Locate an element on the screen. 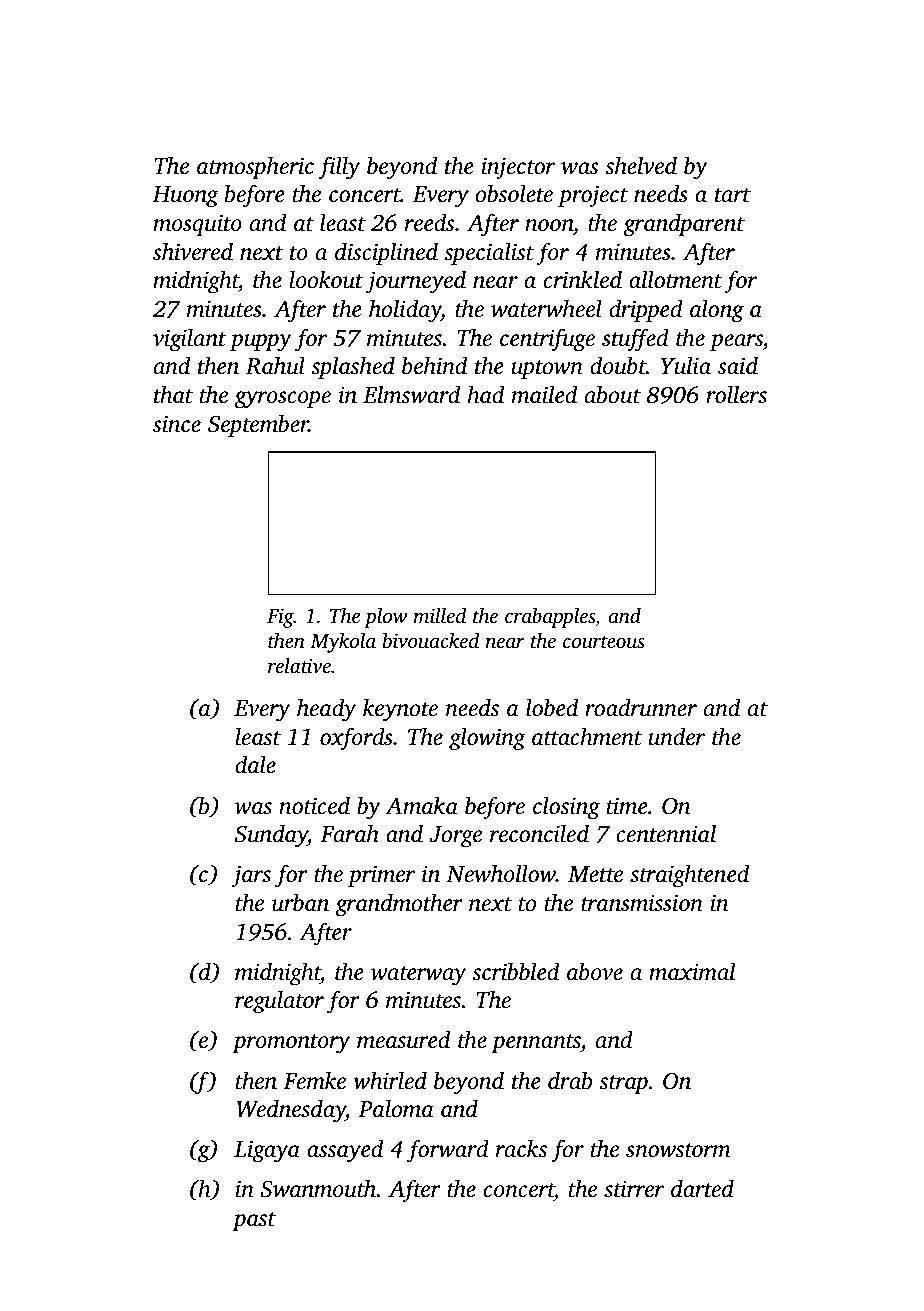 This screenshot has width=924, height=1311. crabapples is located at coordinates (550, 617).
